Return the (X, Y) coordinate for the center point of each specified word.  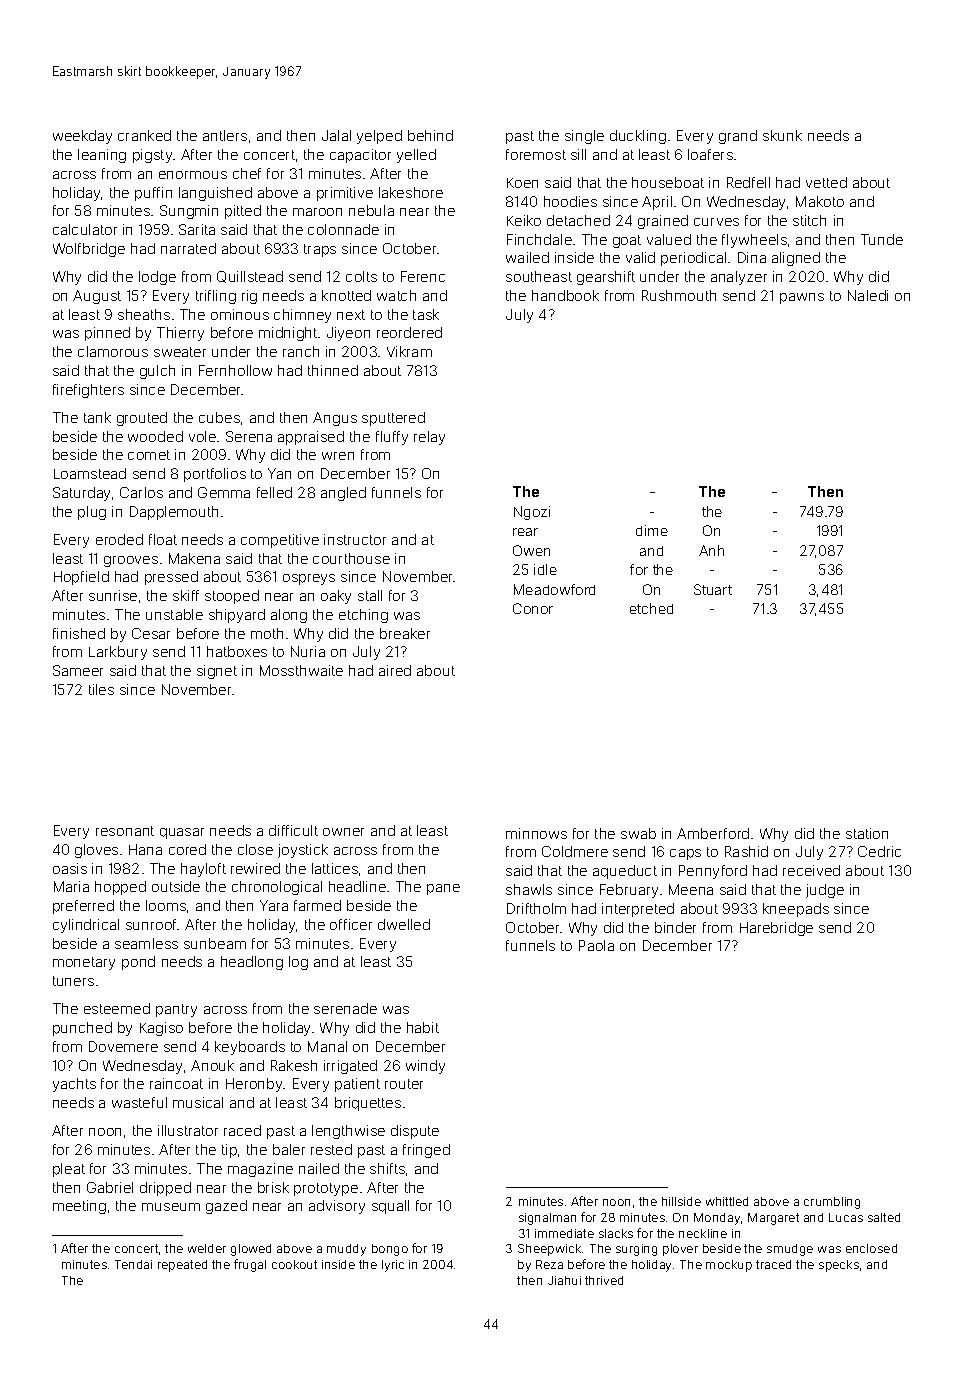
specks (839, 1266)
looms (166, 905)
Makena (194, 558)
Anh (711, 550)
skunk (782, 135)
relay (429, 438)
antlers (225, 135)
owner (343, 832)
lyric (393, 1266)
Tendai (133, 1264)
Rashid (746, 851)
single (584, 137)
